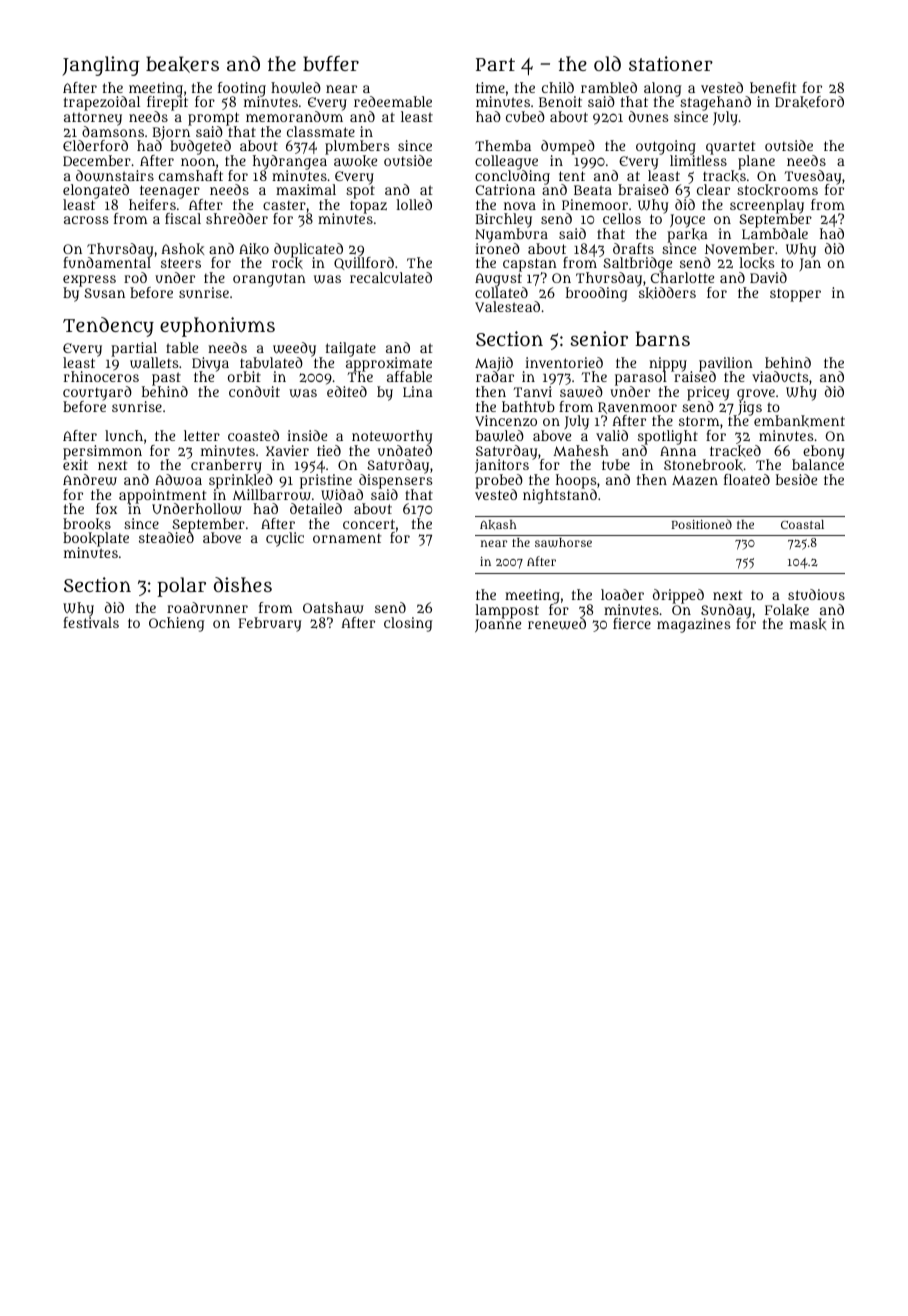 This image has width=908, height=1316. Describe the element at coordinates (671, 63) in the image. I see `stationer` at that location.
